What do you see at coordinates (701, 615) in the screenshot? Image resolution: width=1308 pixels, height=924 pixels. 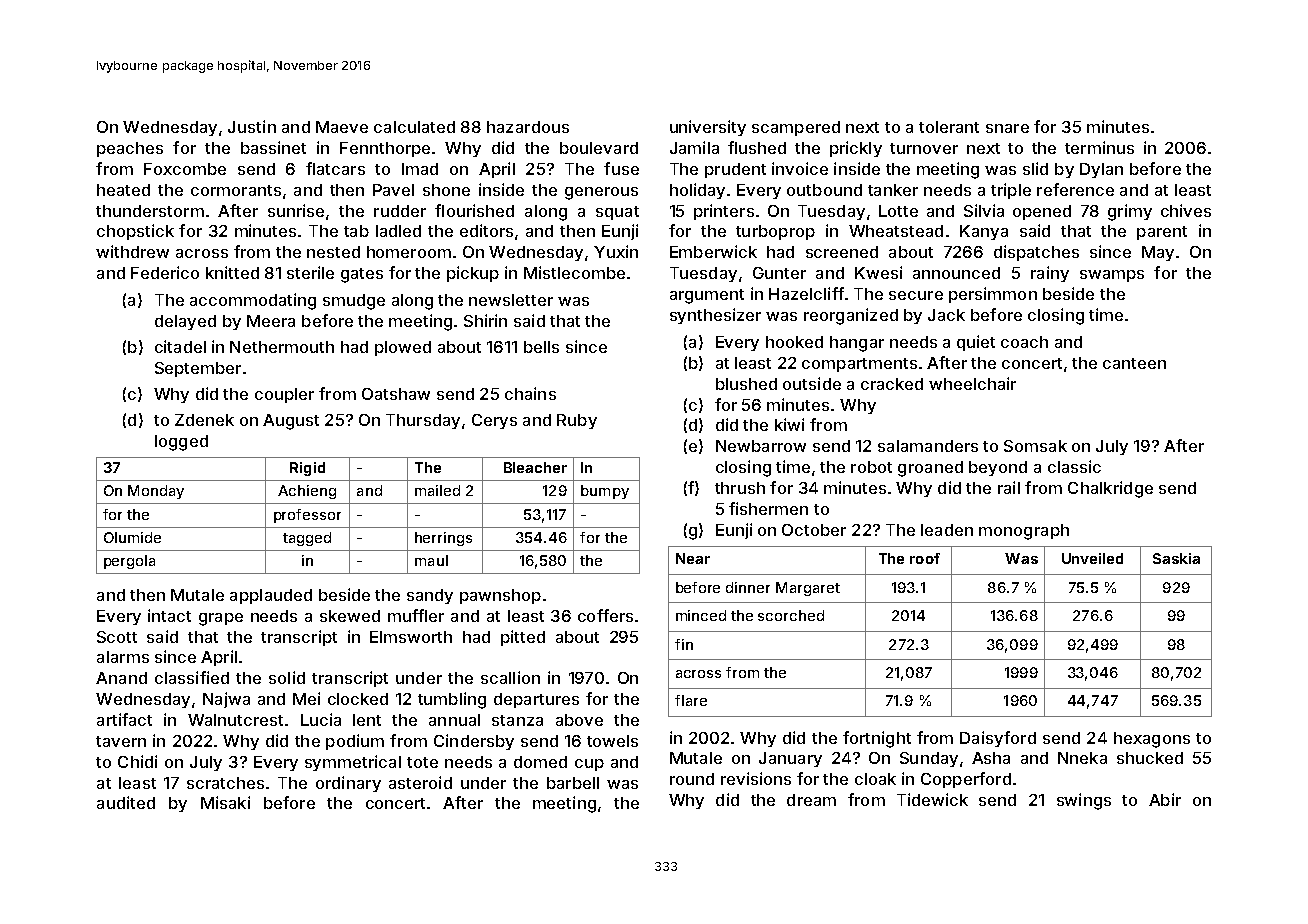 I see `minced` at bounding box center [701, 615].
